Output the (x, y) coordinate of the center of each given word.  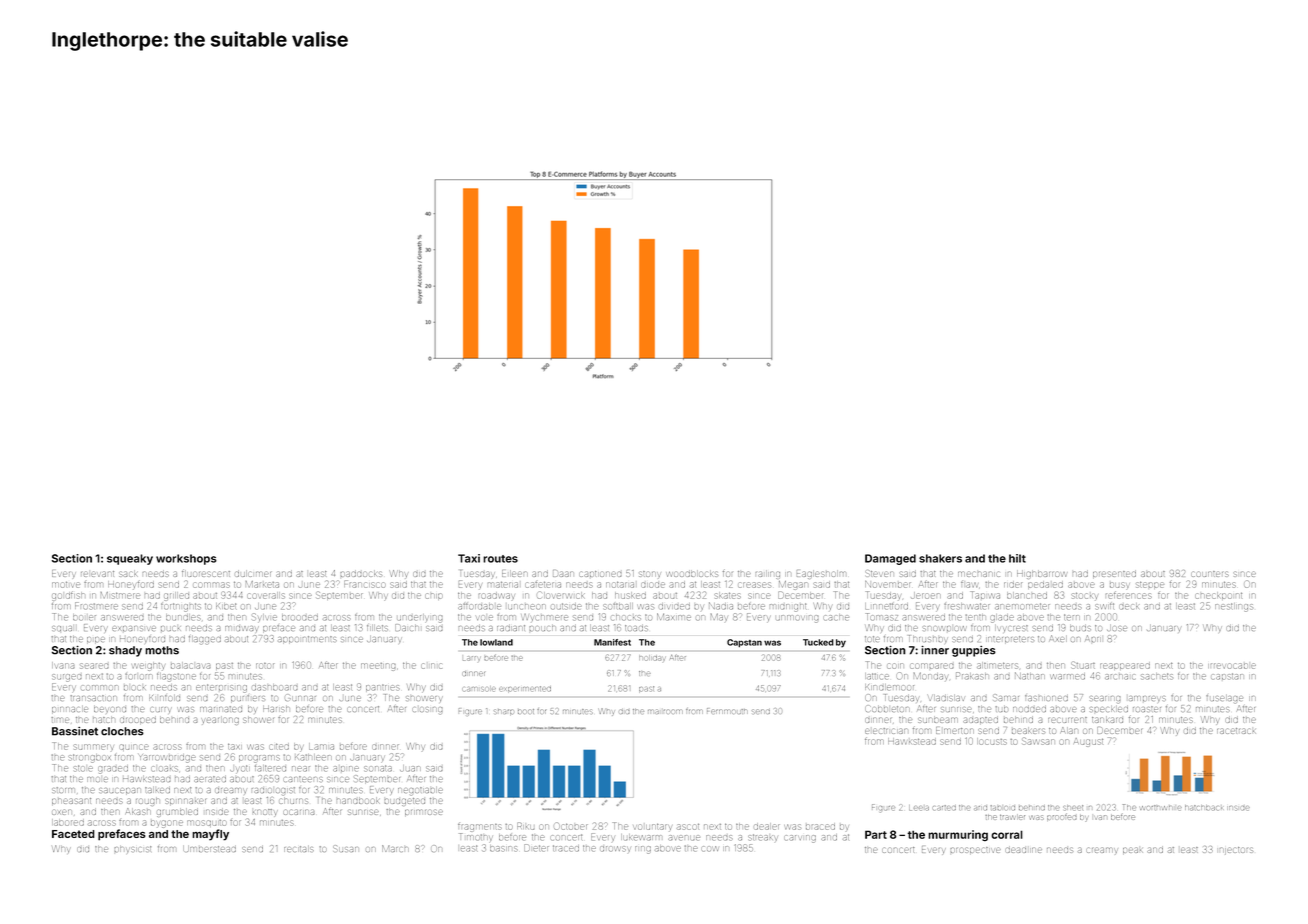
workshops (186, 559)
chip (433, 596)
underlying (419, 618)
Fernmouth (727, 711)
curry (161, 710)
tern (1072, 617)
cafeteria (543, 584)
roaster (1147, 709)
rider (1013, 584)
